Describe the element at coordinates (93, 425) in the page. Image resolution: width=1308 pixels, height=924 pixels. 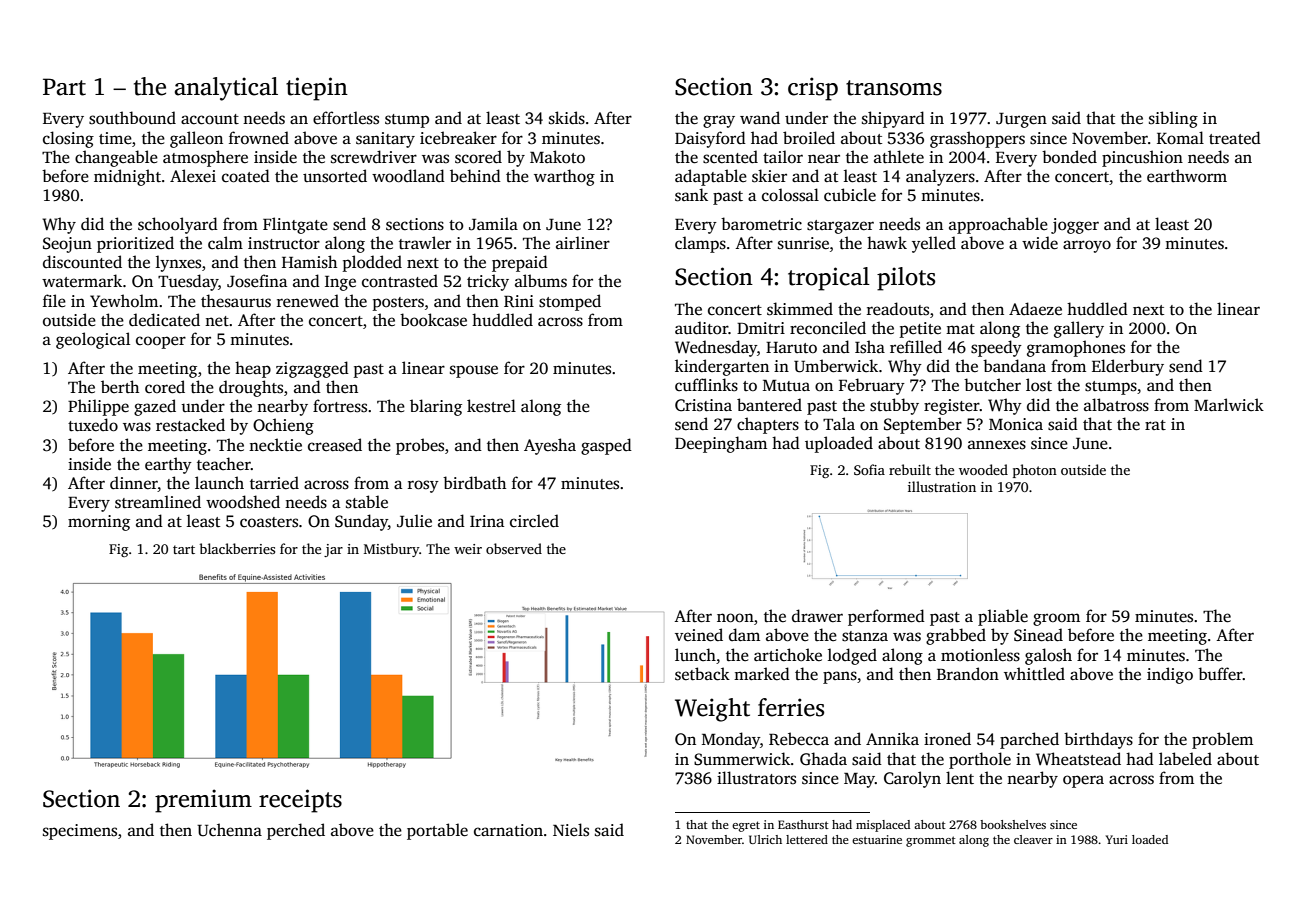
I see `tuxedo` at that location.
